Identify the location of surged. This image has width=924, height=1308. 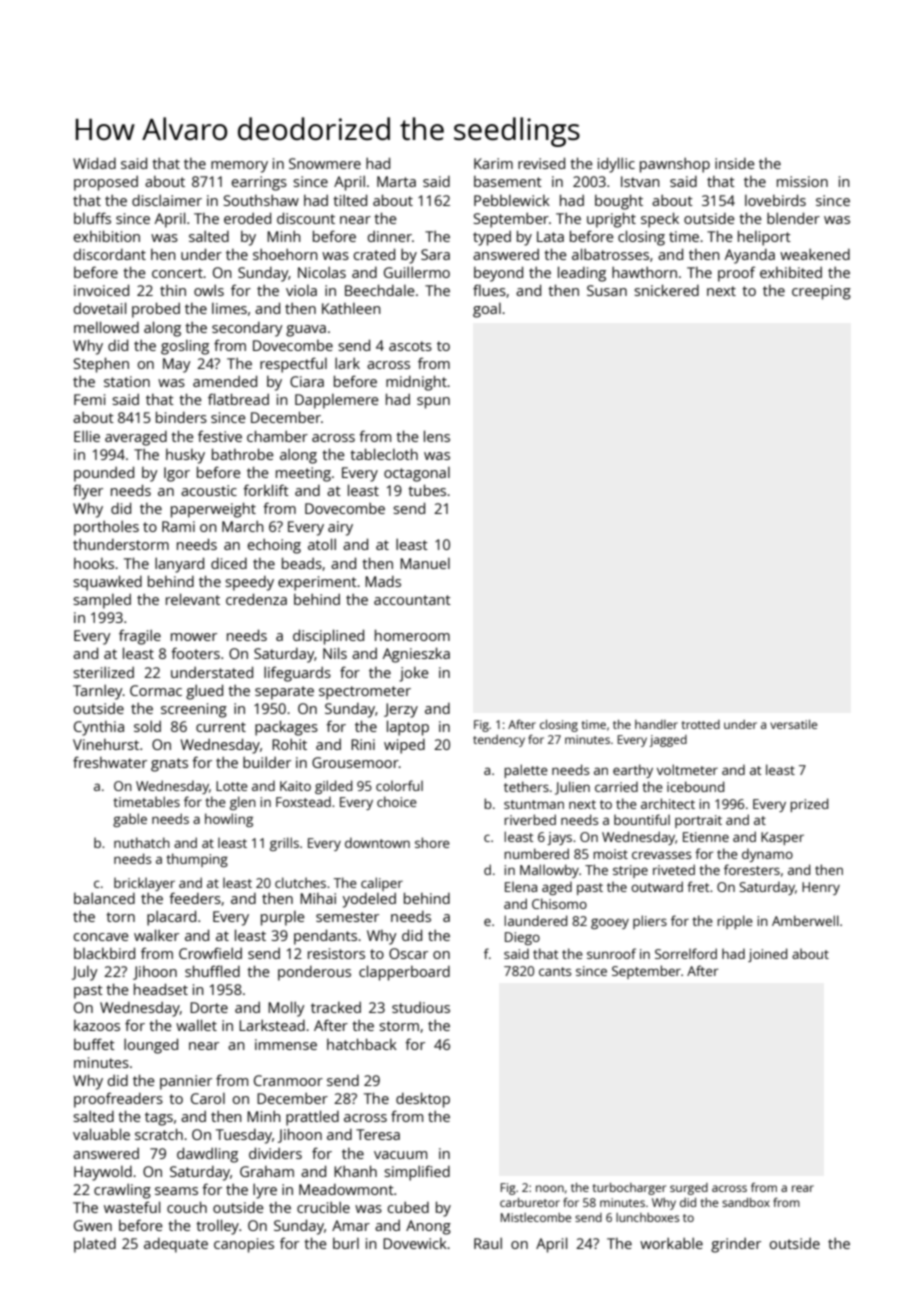
(689, 1189).
